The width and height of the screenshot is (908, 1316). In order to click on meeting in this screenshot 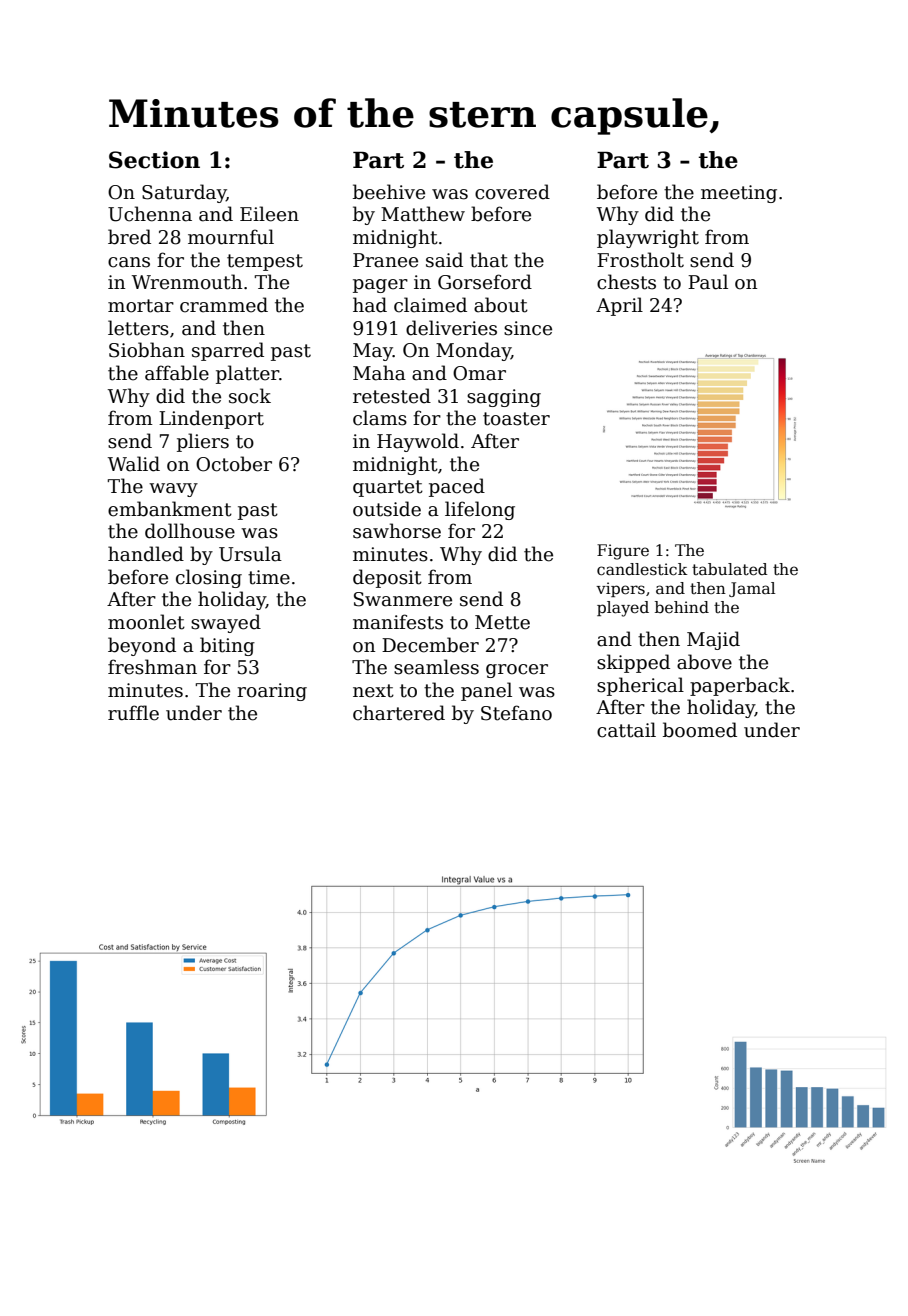, I will do `click(739, 194)`.
